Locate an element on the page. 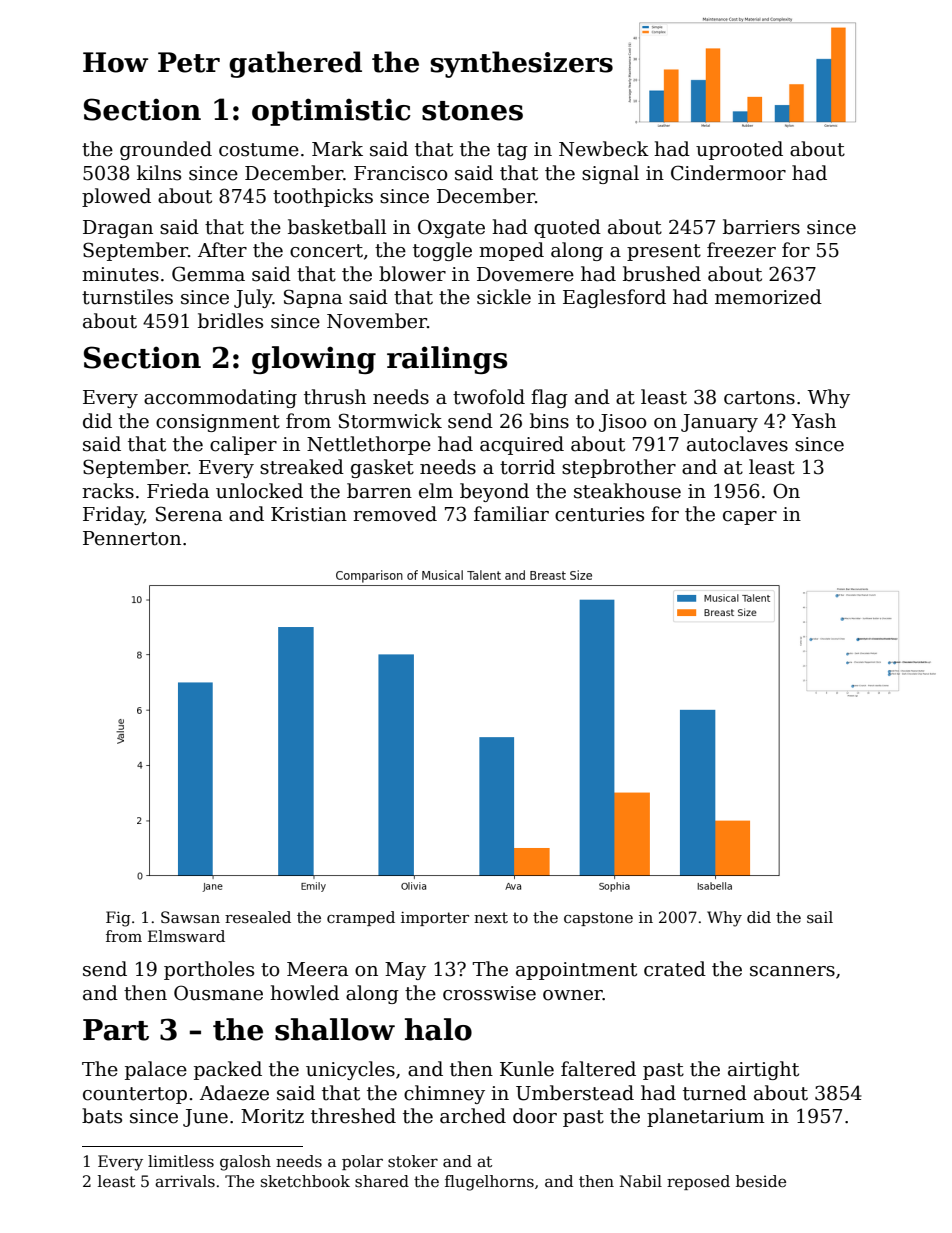  crated is located at coordinates (675, 969).
